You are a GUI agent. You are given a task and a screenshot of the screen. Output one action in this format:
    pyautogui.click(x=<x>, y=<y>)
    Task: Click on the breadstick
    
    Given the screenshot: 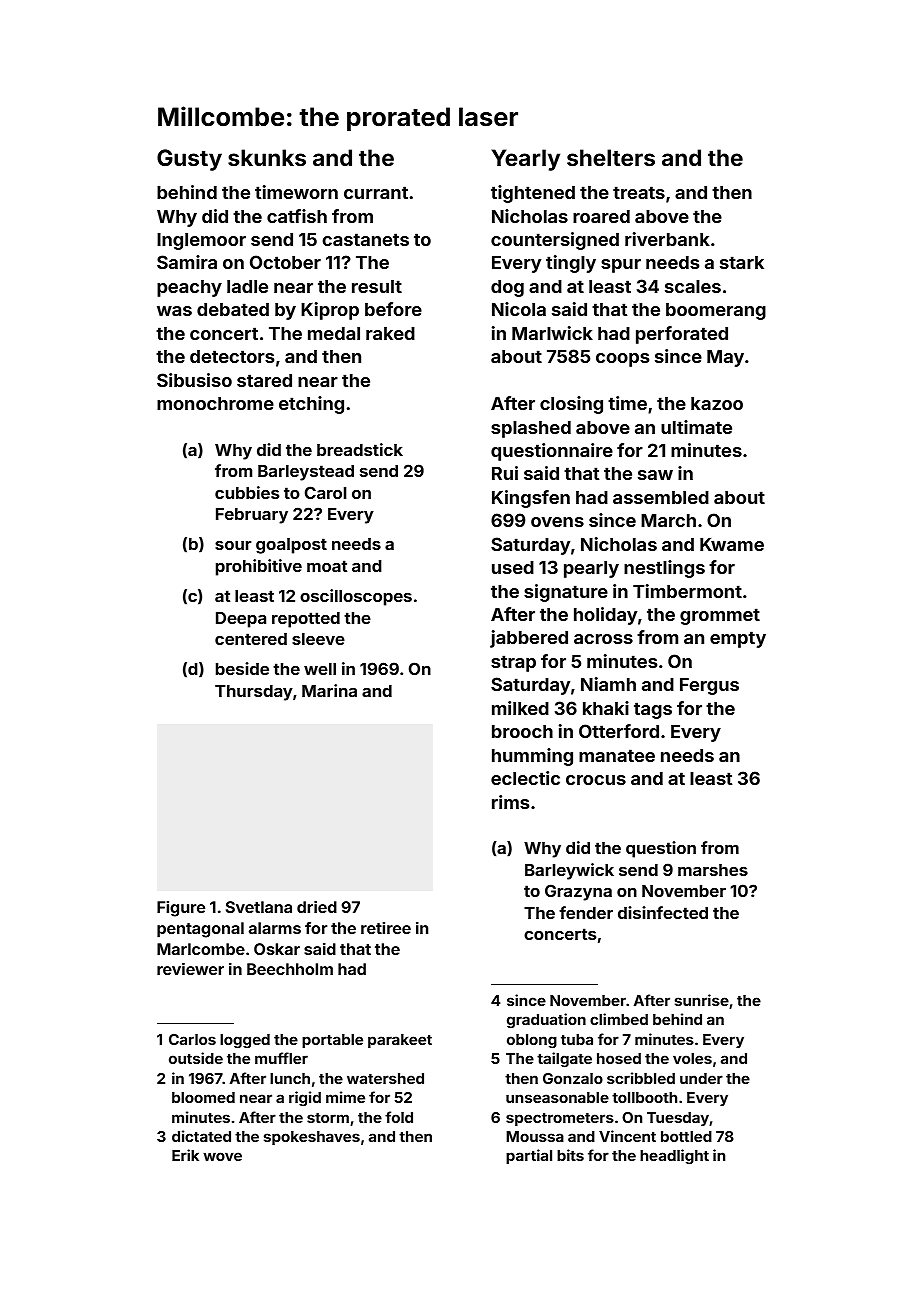 What is the action you would take?
    pyautogui.click(x=360, y=449)
